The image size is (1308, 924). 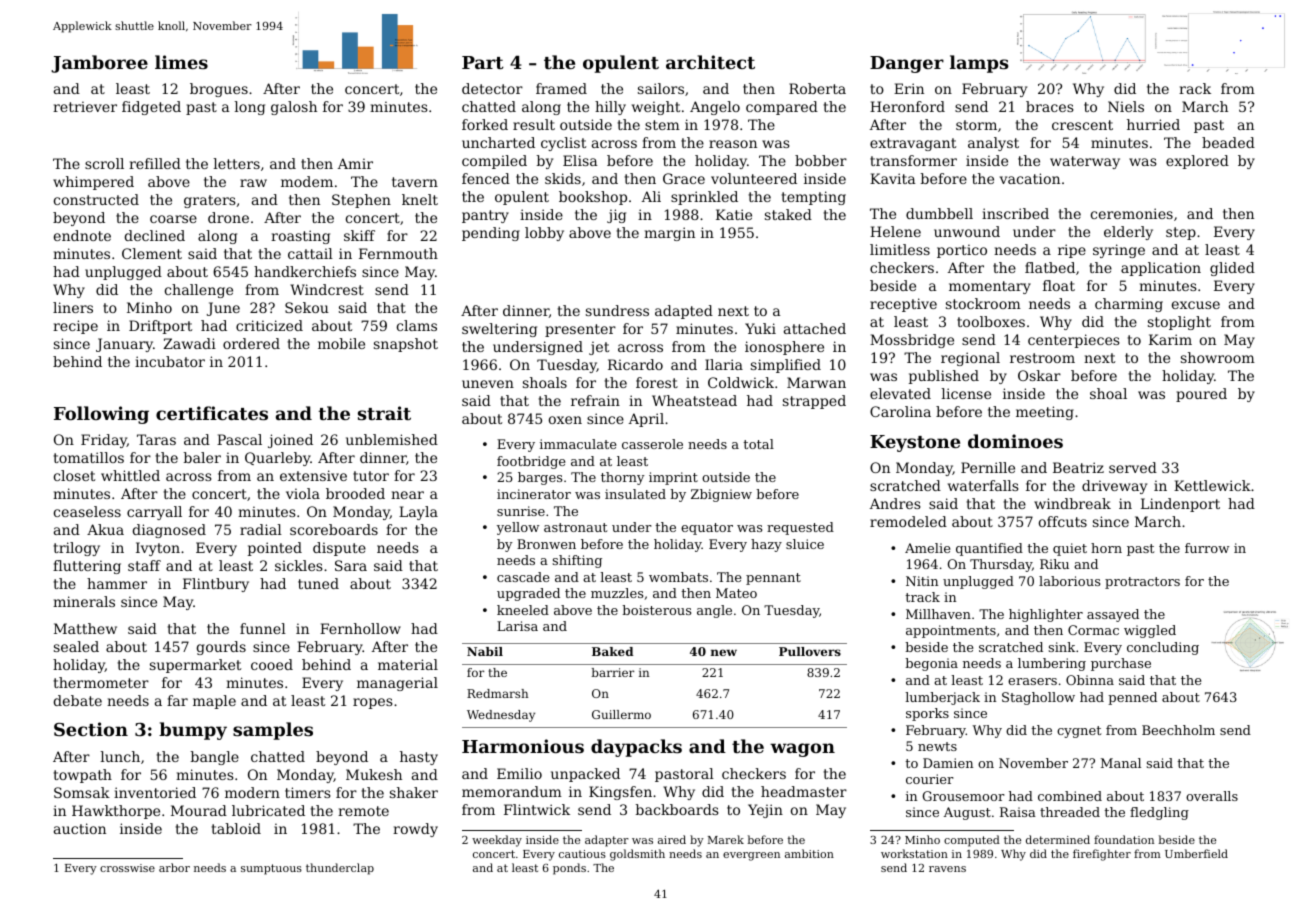 I want to click on sumptuous, so click(x=271, y=869).
